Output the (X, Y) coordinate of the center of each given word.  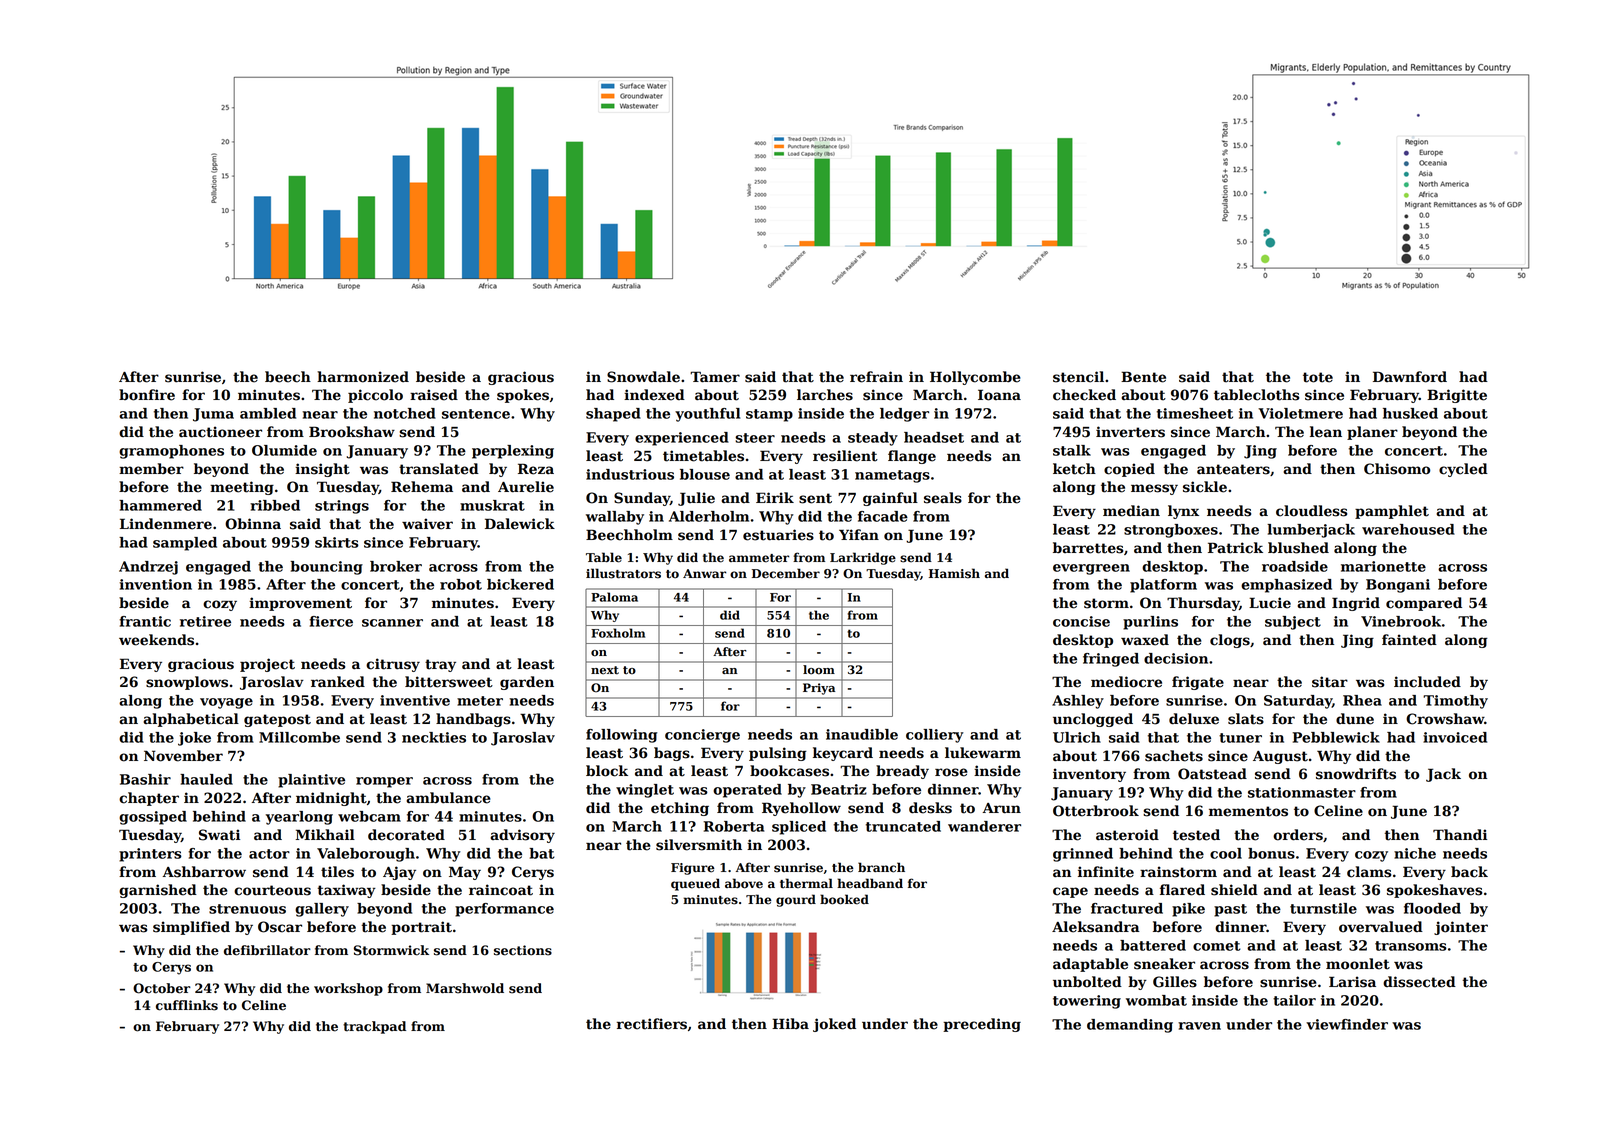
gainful (890, 499)
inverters (1130, 432)
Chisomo (1397, 469)
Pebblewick (1336, 737)
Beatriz (839, 789)
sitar (1330, 682)
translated (439, 469)
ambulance (448, 798)
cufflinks (187, 1005)
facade (883, 516)
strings (342, 507)
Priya (819, 689)
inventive (415, 700)
